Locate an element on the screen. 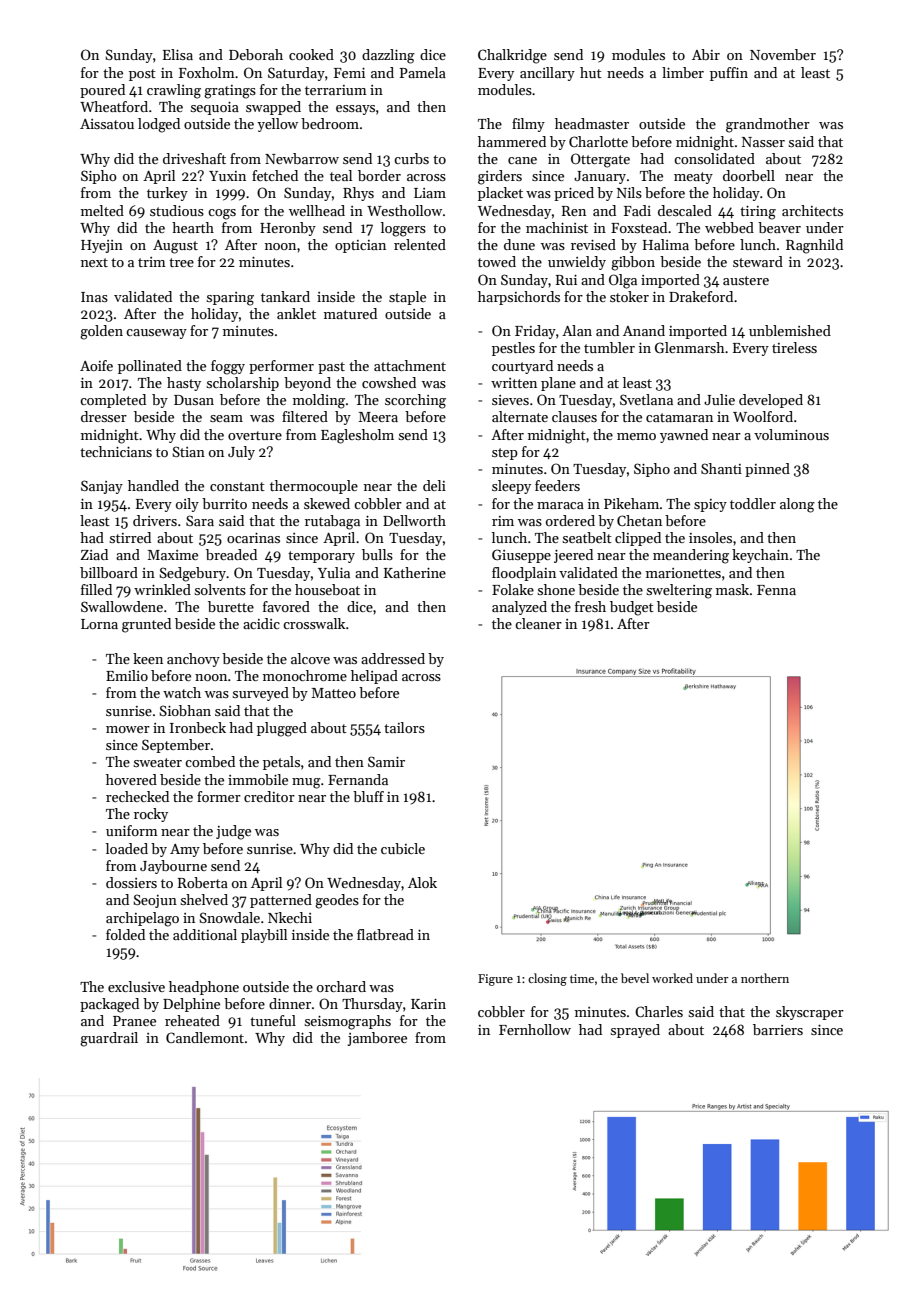 The height and width of the screenshot is (1308, 924). dinner is located at coordinates (290, 1003).
